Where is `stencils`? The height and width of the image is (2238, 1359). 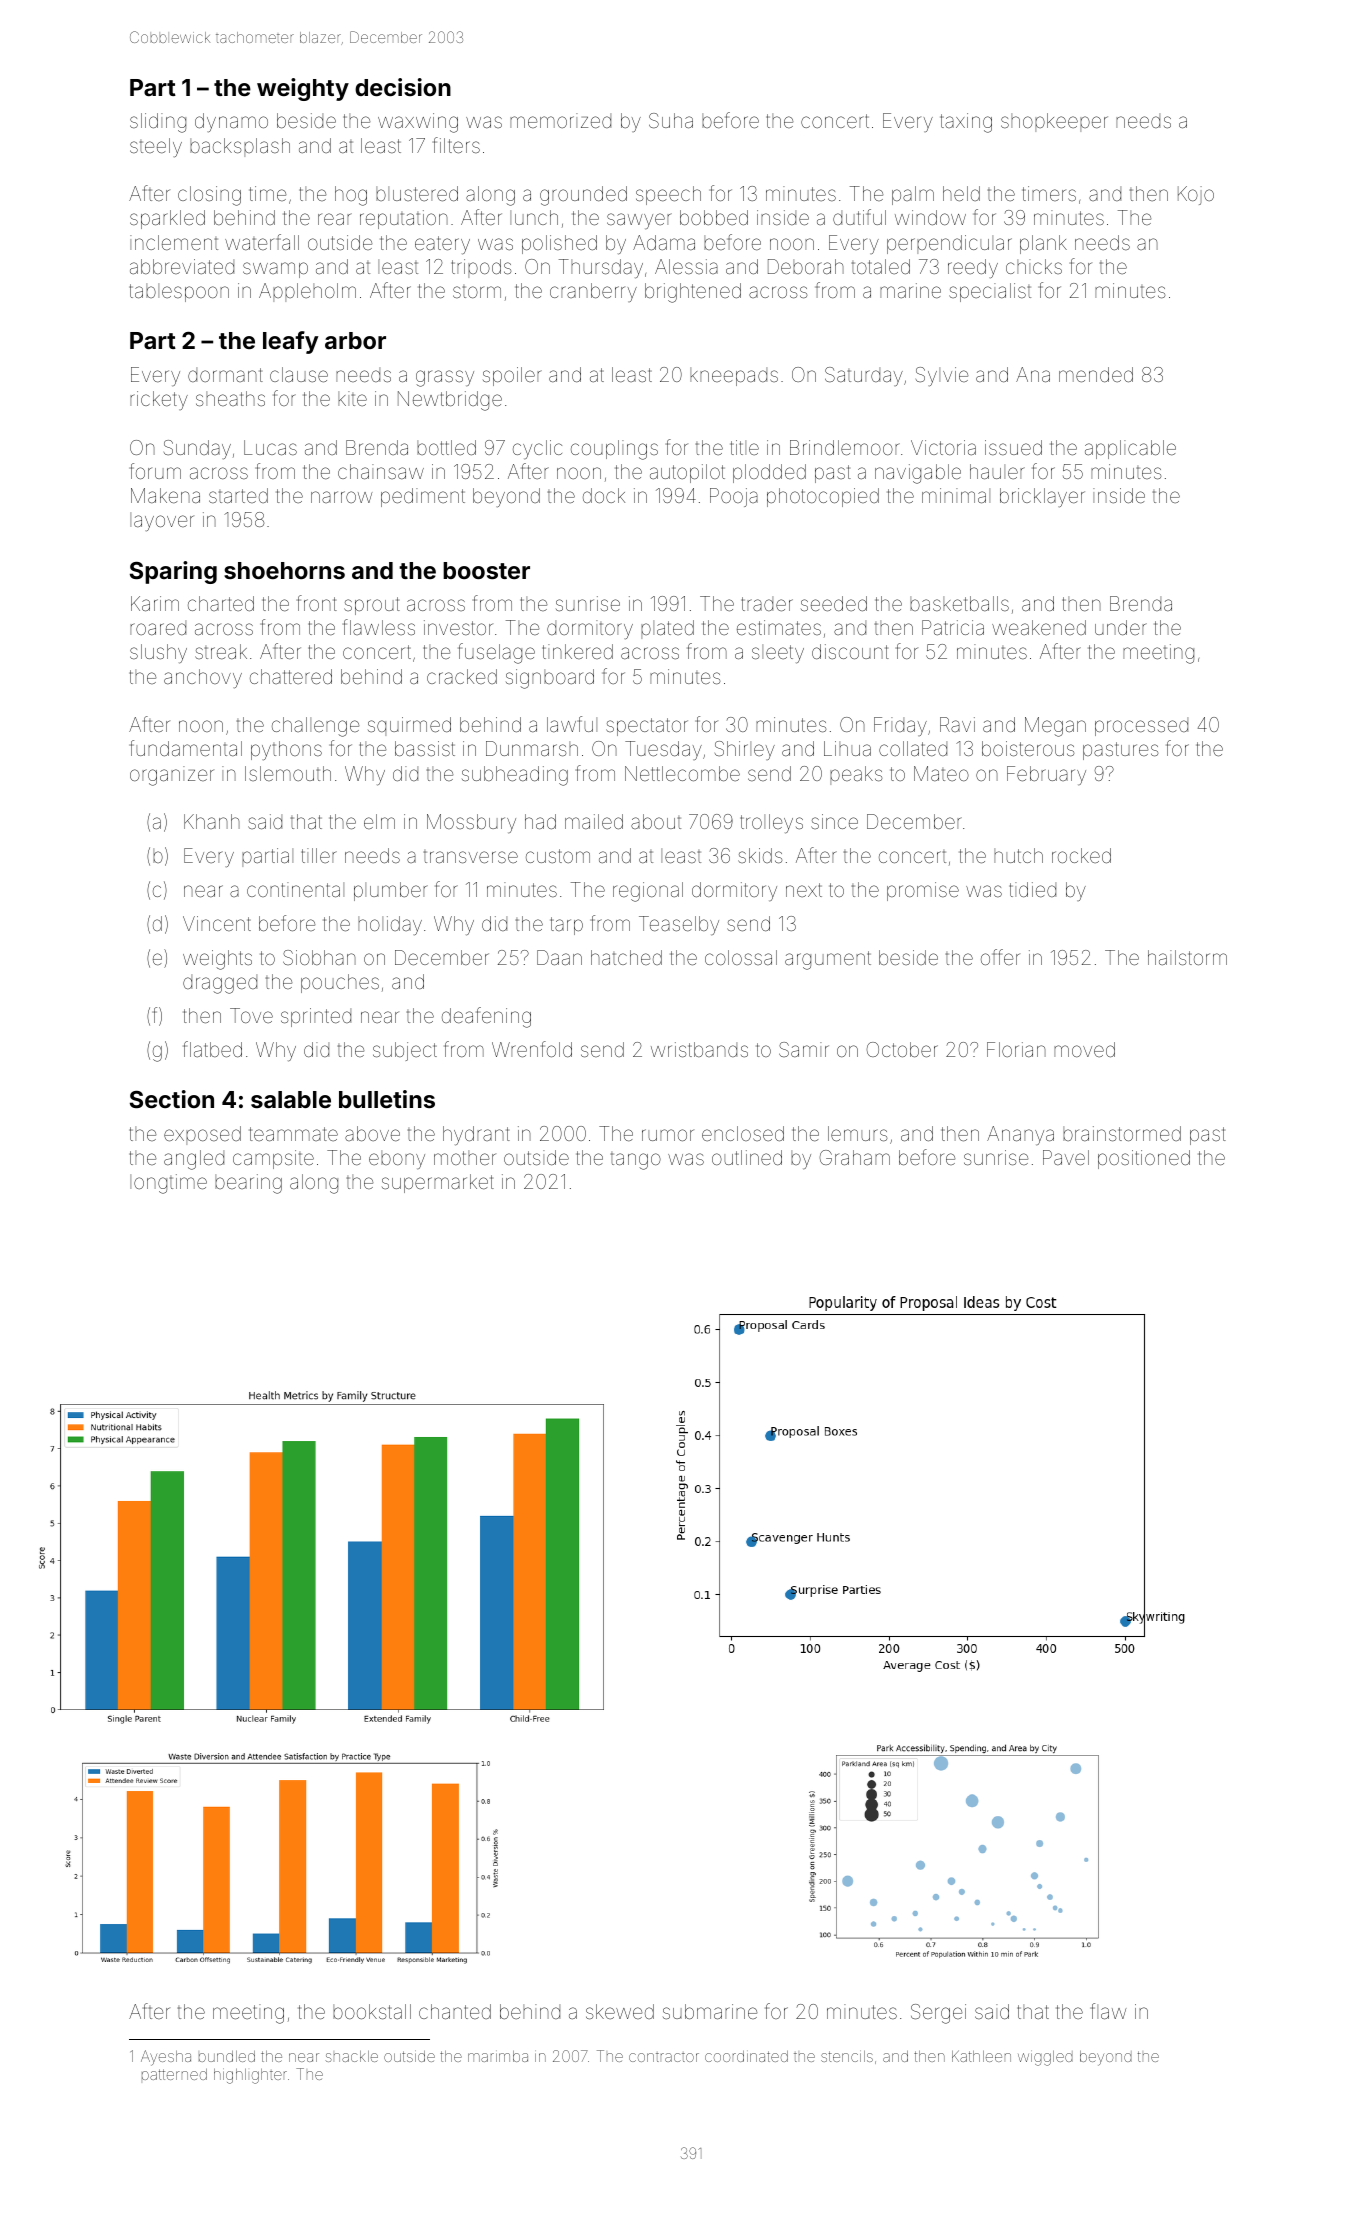
stencils is located at coordinates (847, 2056).
